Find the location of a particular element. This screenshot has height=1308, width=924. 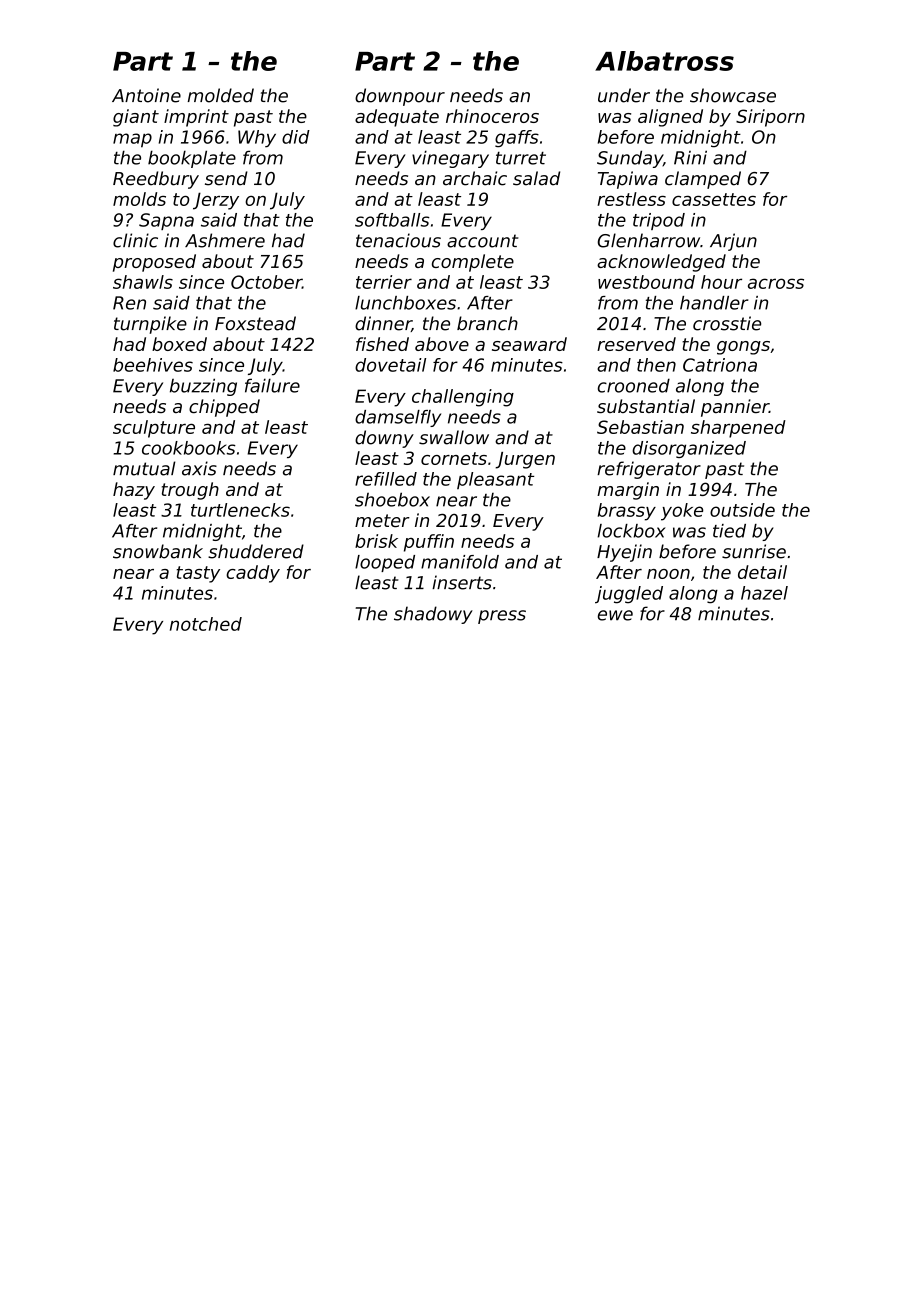

notched is located at coordinates (206, 624).
